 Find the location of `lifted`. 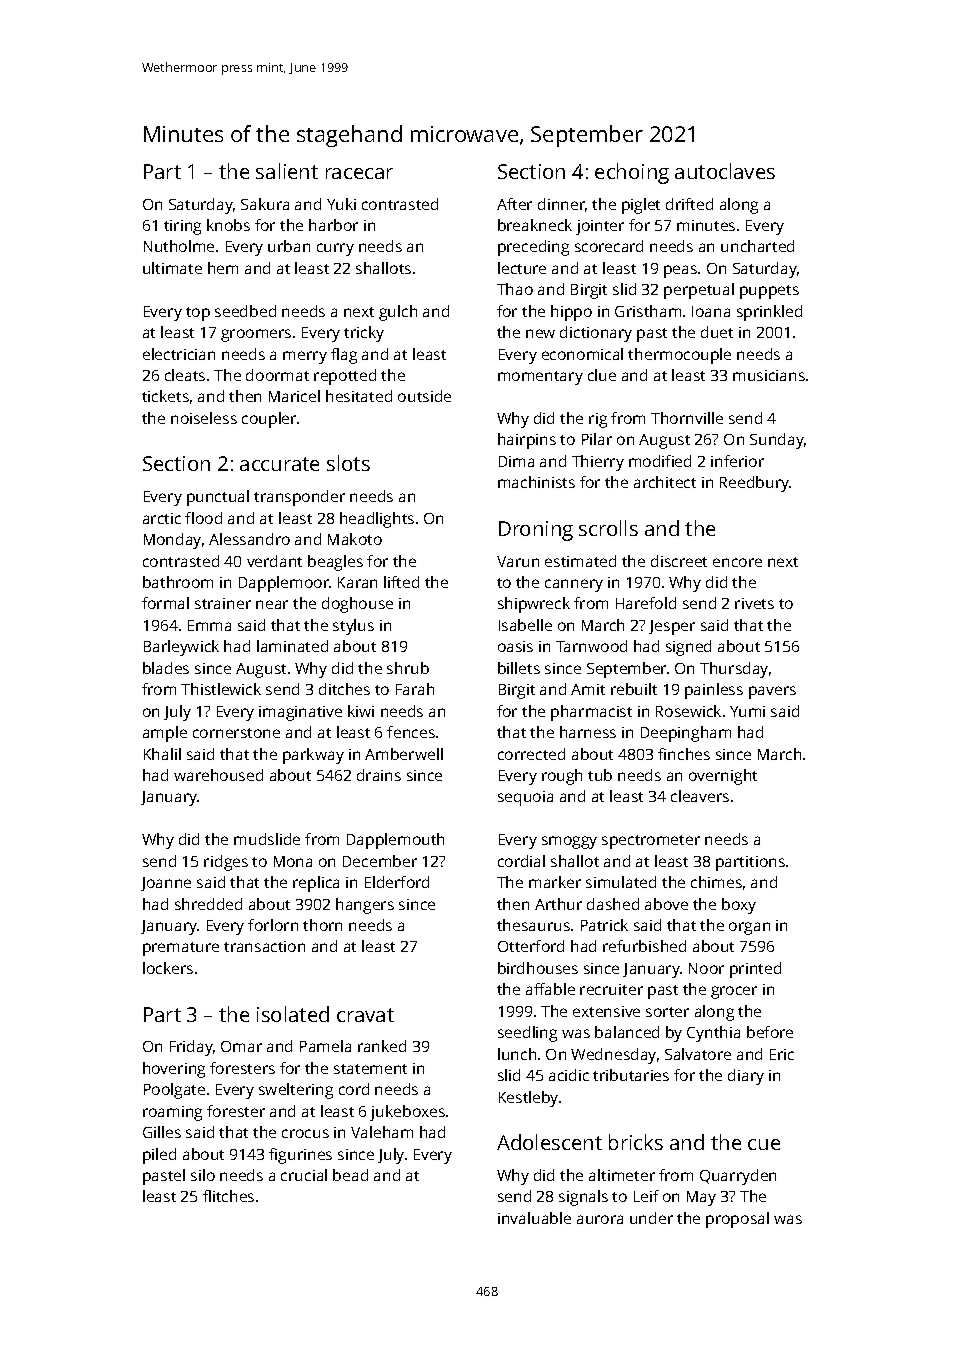

lifted is located at coordinates (401, 582).
